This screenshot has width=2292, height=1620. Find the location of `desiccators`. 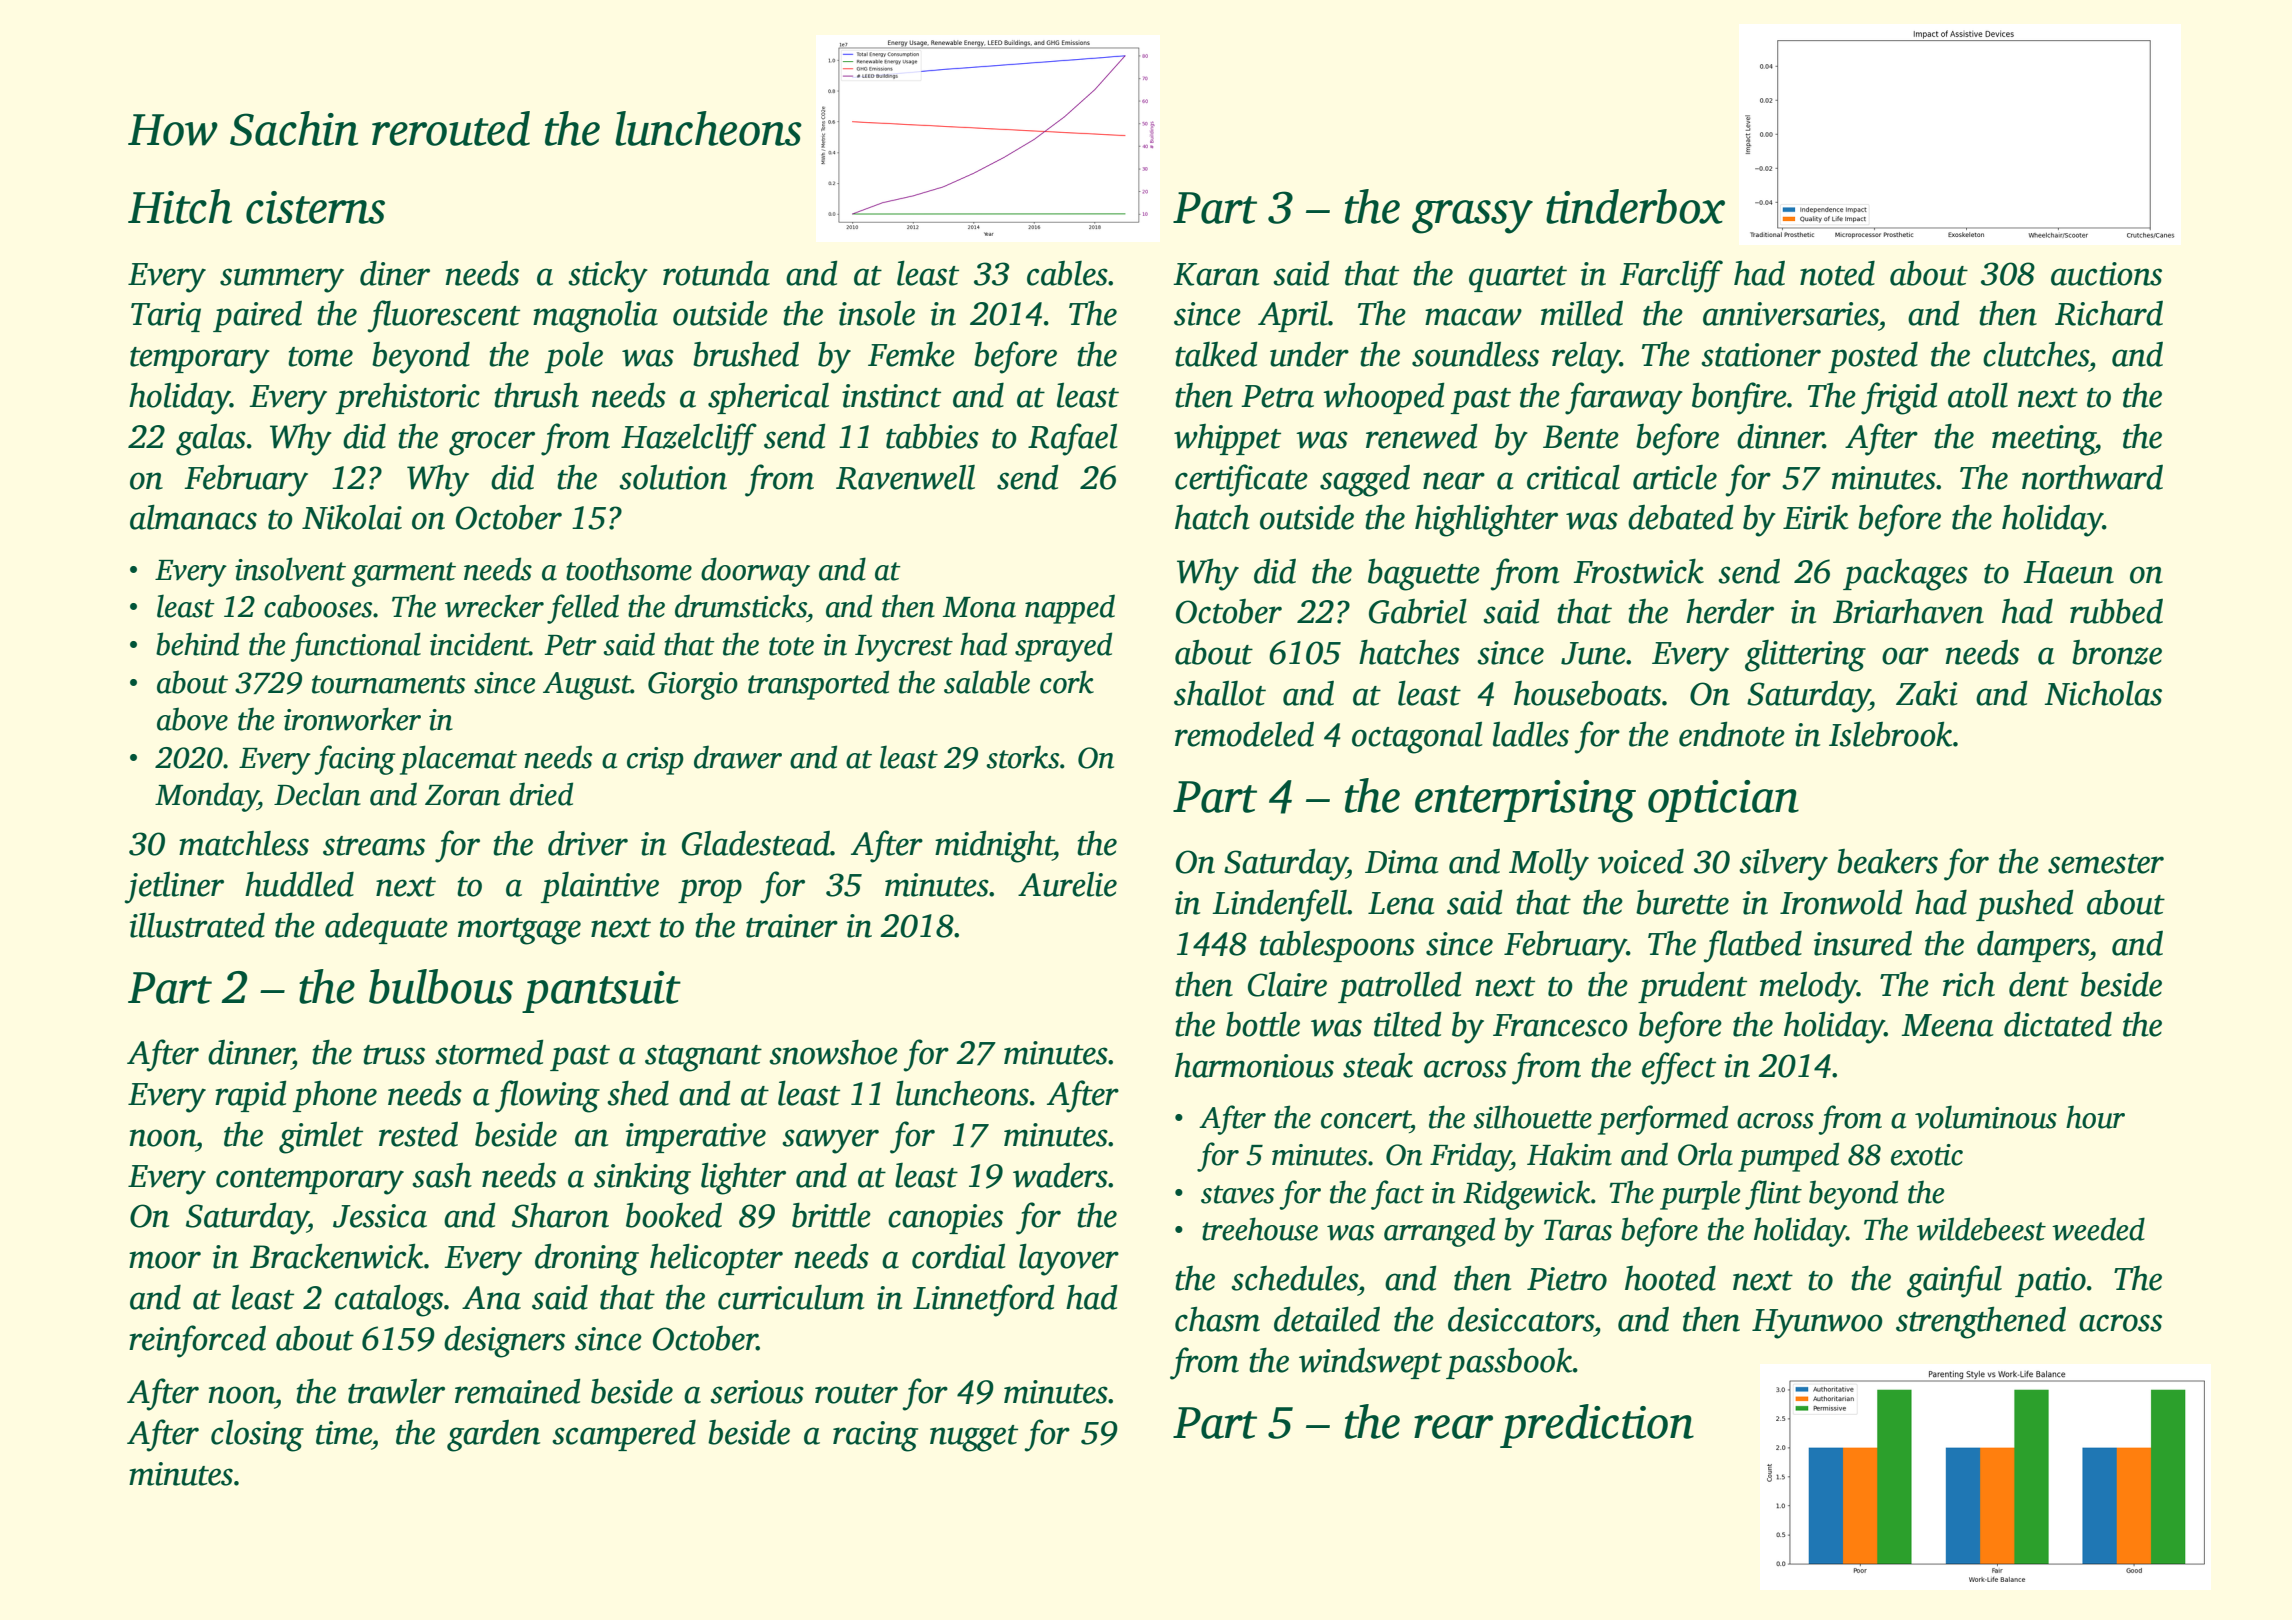

desiccators is located at coordinates (1521, 1319).
